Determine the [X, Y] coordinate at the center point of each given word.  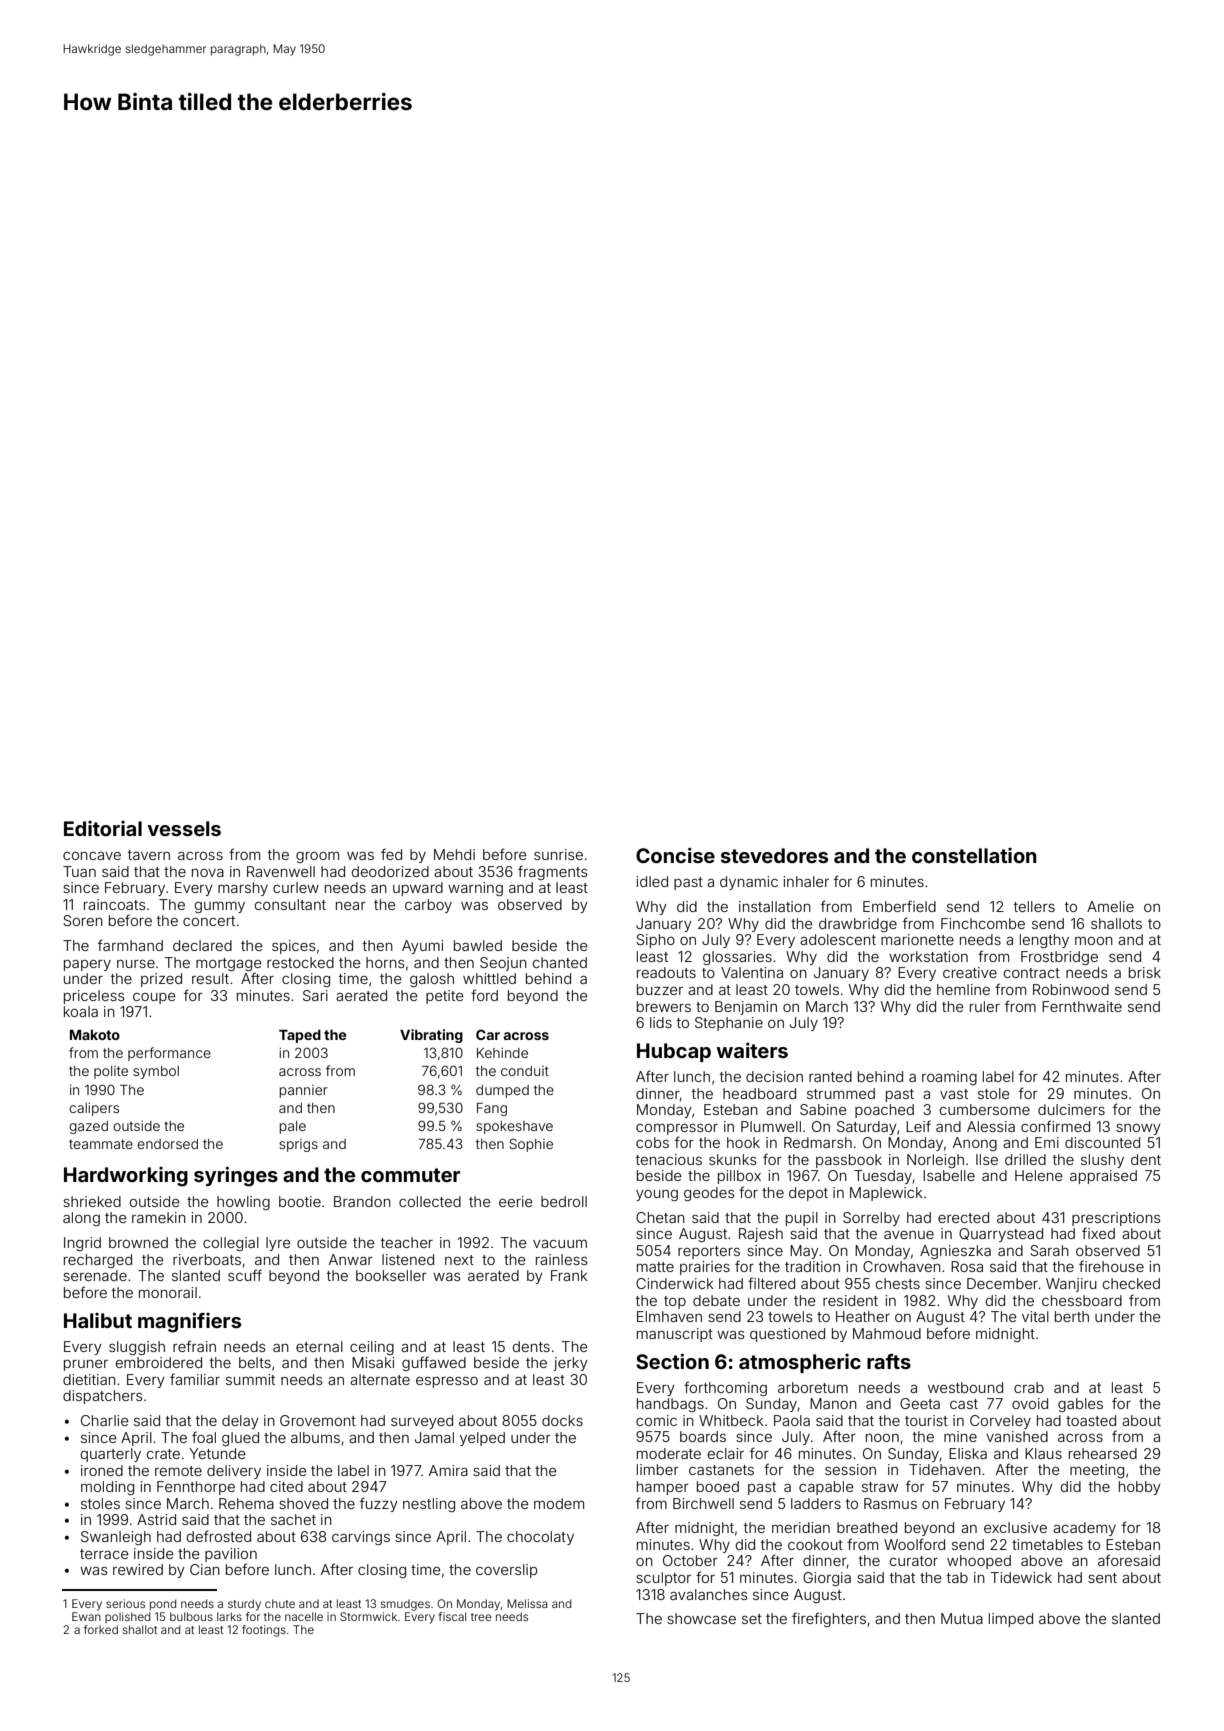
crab [1029, 1387]
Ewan [86, 1616]
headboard [759, 1093]
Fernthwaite [1082, 1006]
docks [562, 1420]
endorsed [167, 1144]
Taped [300, 1036]
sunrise [558, 854]
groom [317, 857]
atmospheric [800, 1363]
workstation [928, 956]
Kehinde [502, 1053]
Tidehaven [945, 1469]
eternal [319, 1346]
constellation [974, 855]
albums [315, 1437]
